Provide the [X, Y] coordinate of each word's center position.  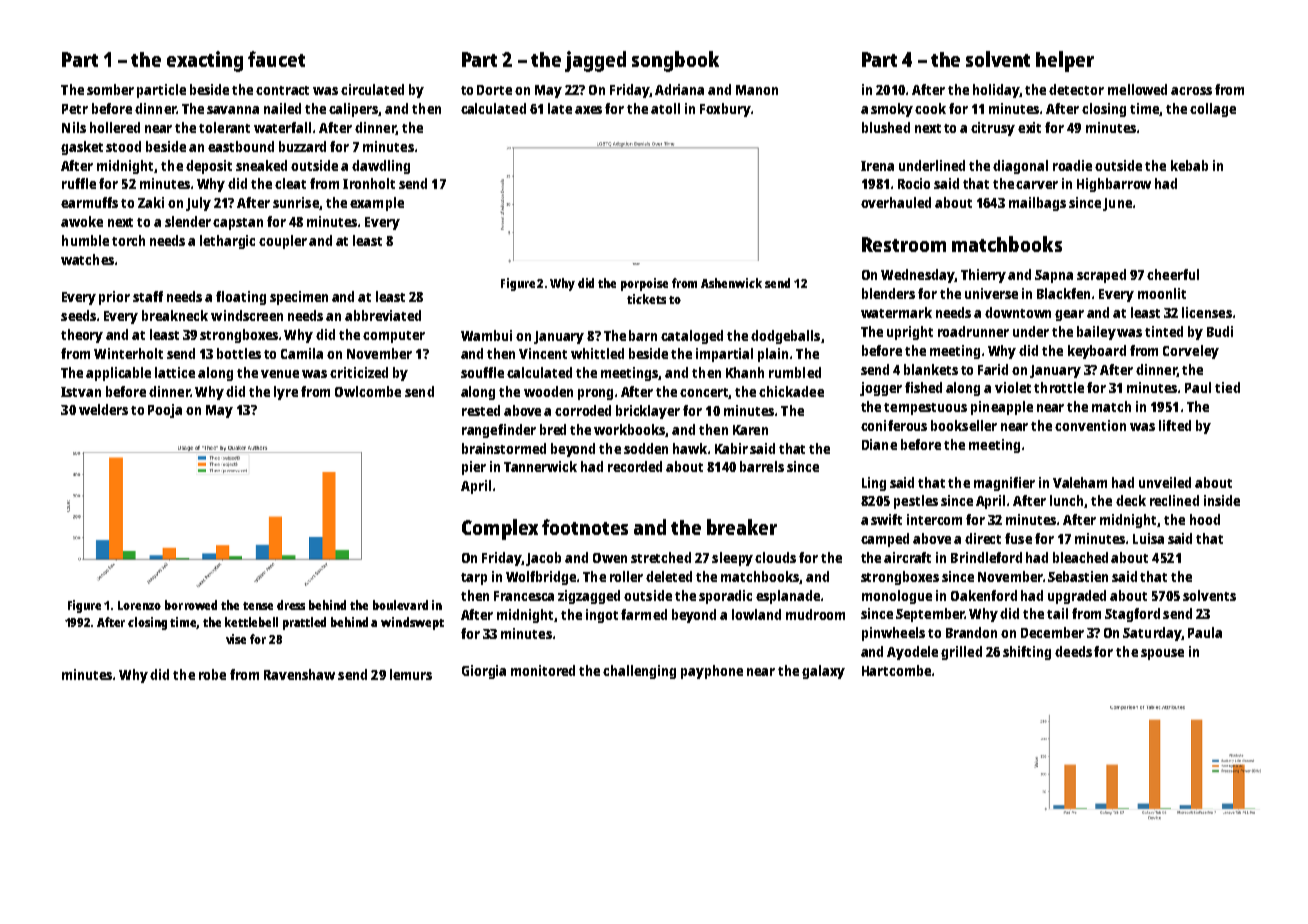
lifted [1175, 425]
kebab [1189, 165]
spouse [1162, 654]
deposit [209, 167]
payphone [712, 672]
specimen [299, 298]
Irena [877, 166]
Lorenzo [139, 605]
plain [773, 355]
